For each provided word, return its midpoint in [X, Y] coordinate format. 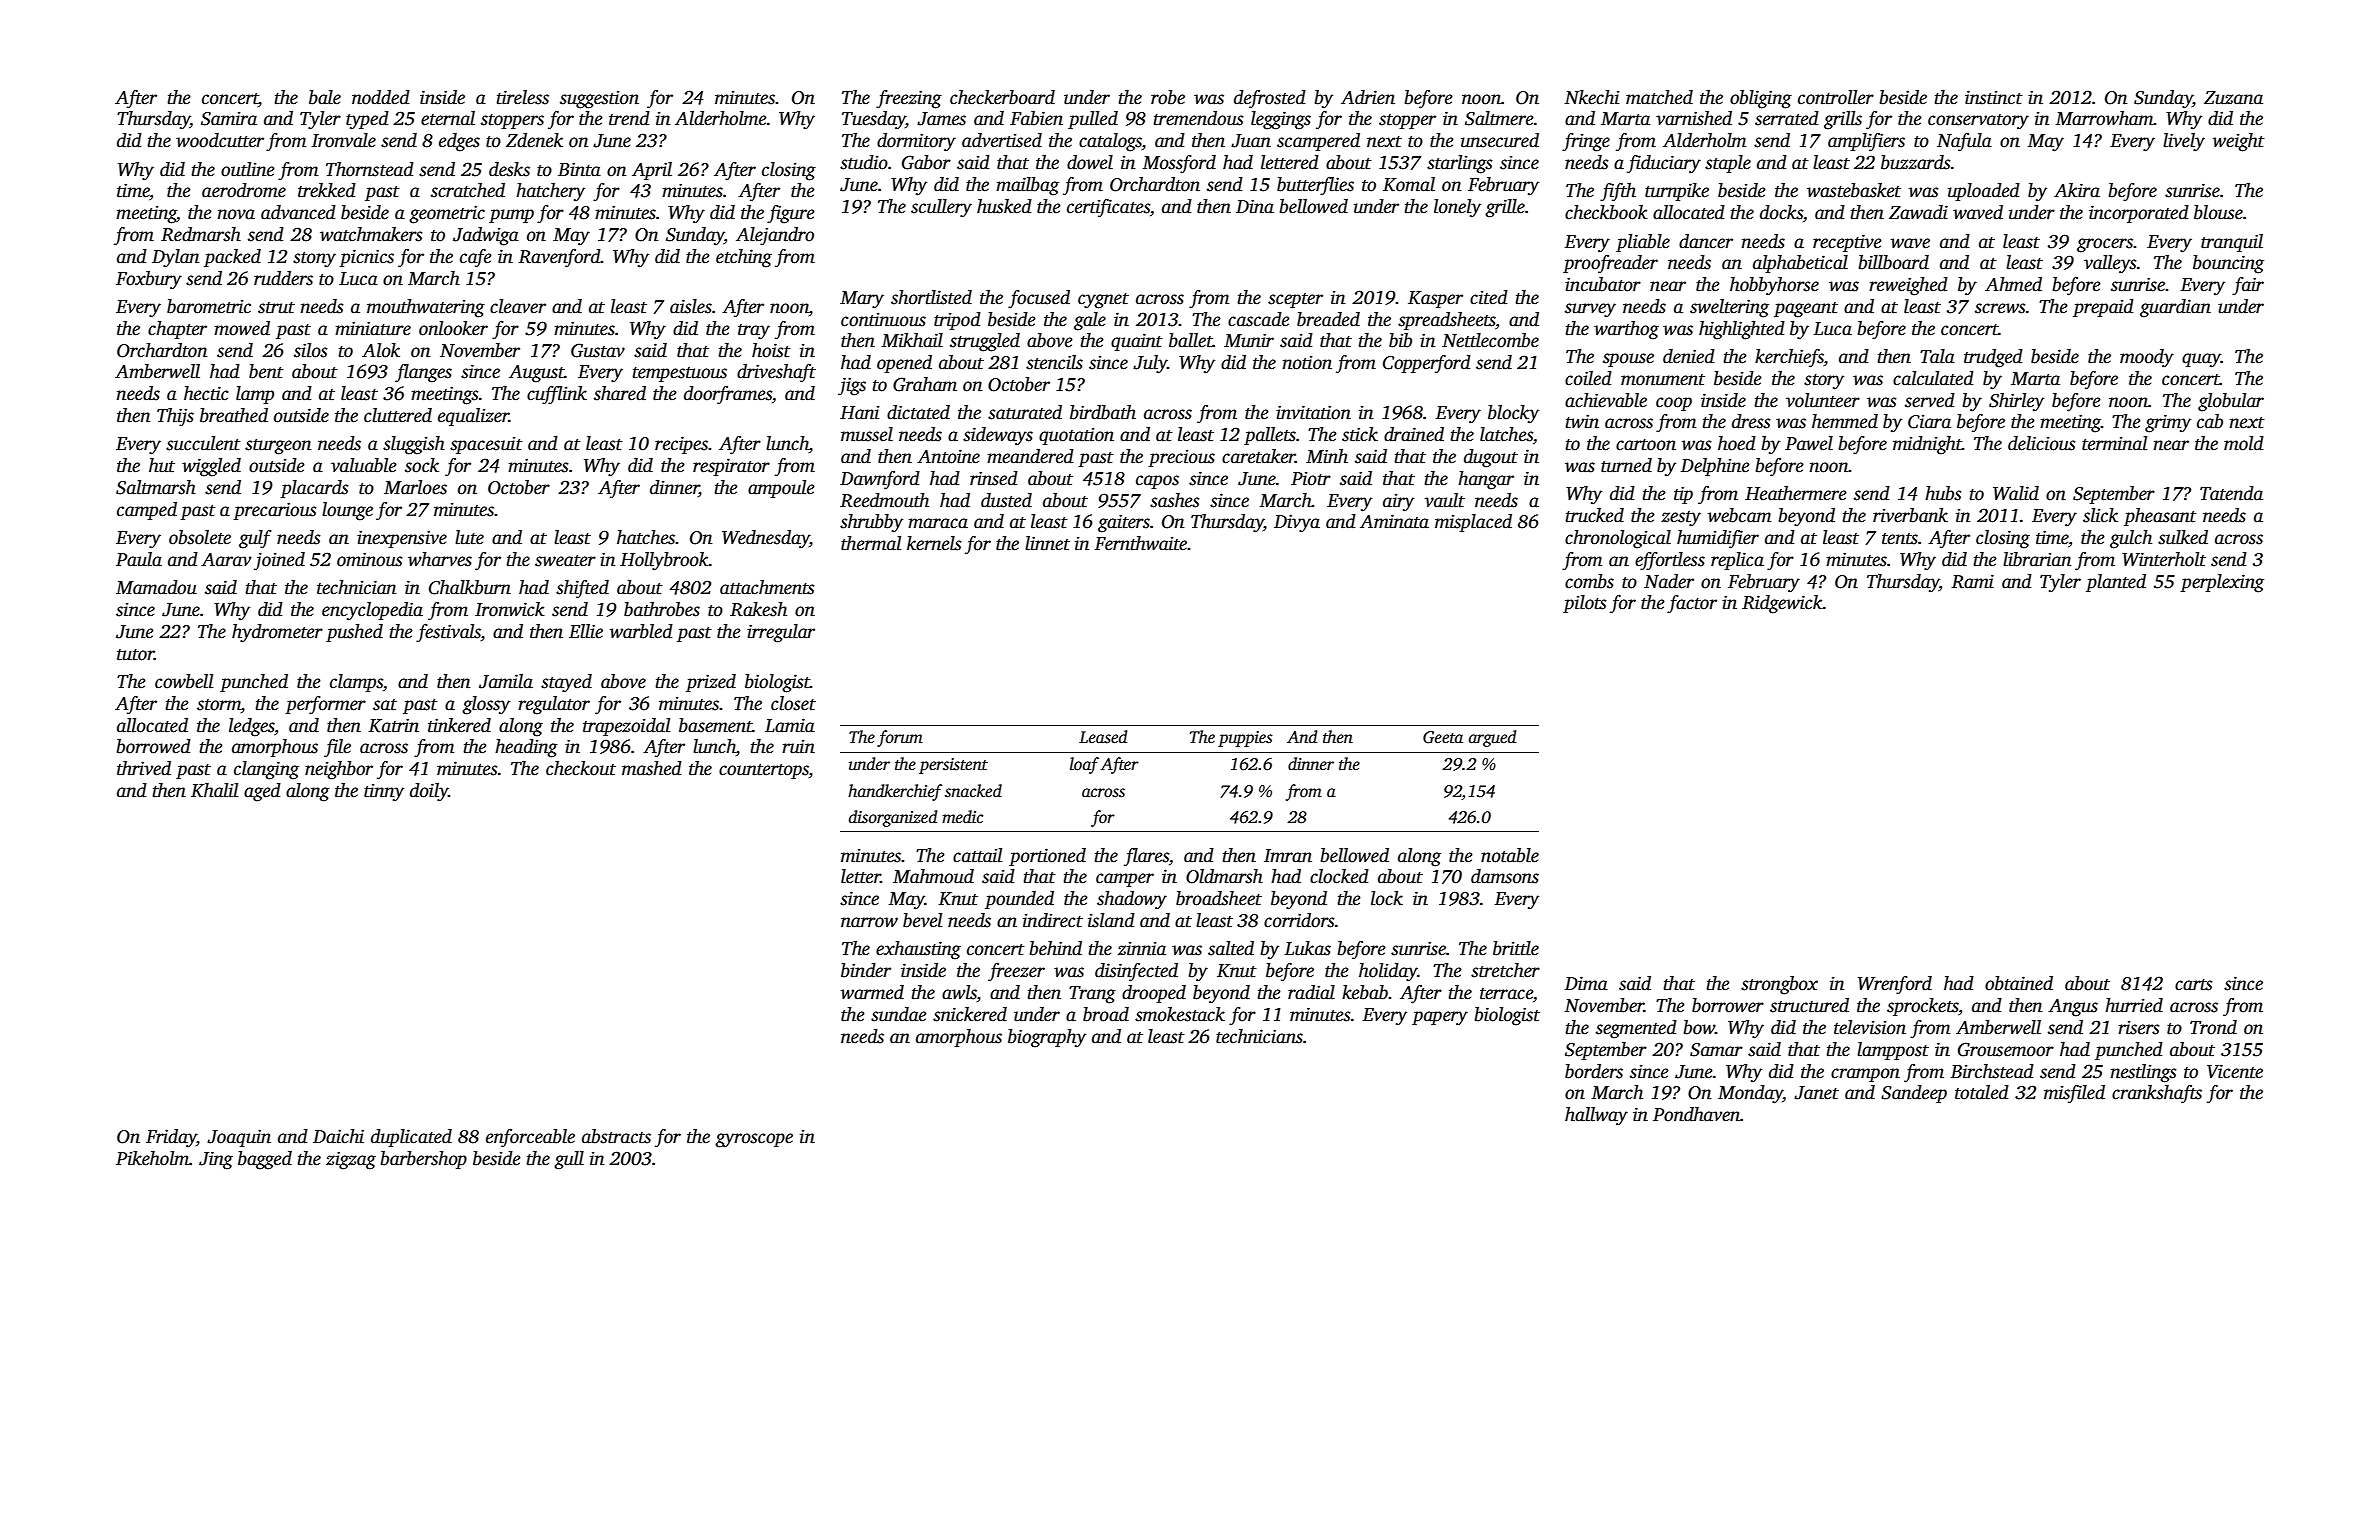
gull [569, 1160]
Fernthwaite [1141, 543]
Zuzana [2233, 98]
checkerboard [1002, 97]
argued [1493, 738]
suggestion [599, 100]
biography [1047, 1038]
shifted [582, 589]
